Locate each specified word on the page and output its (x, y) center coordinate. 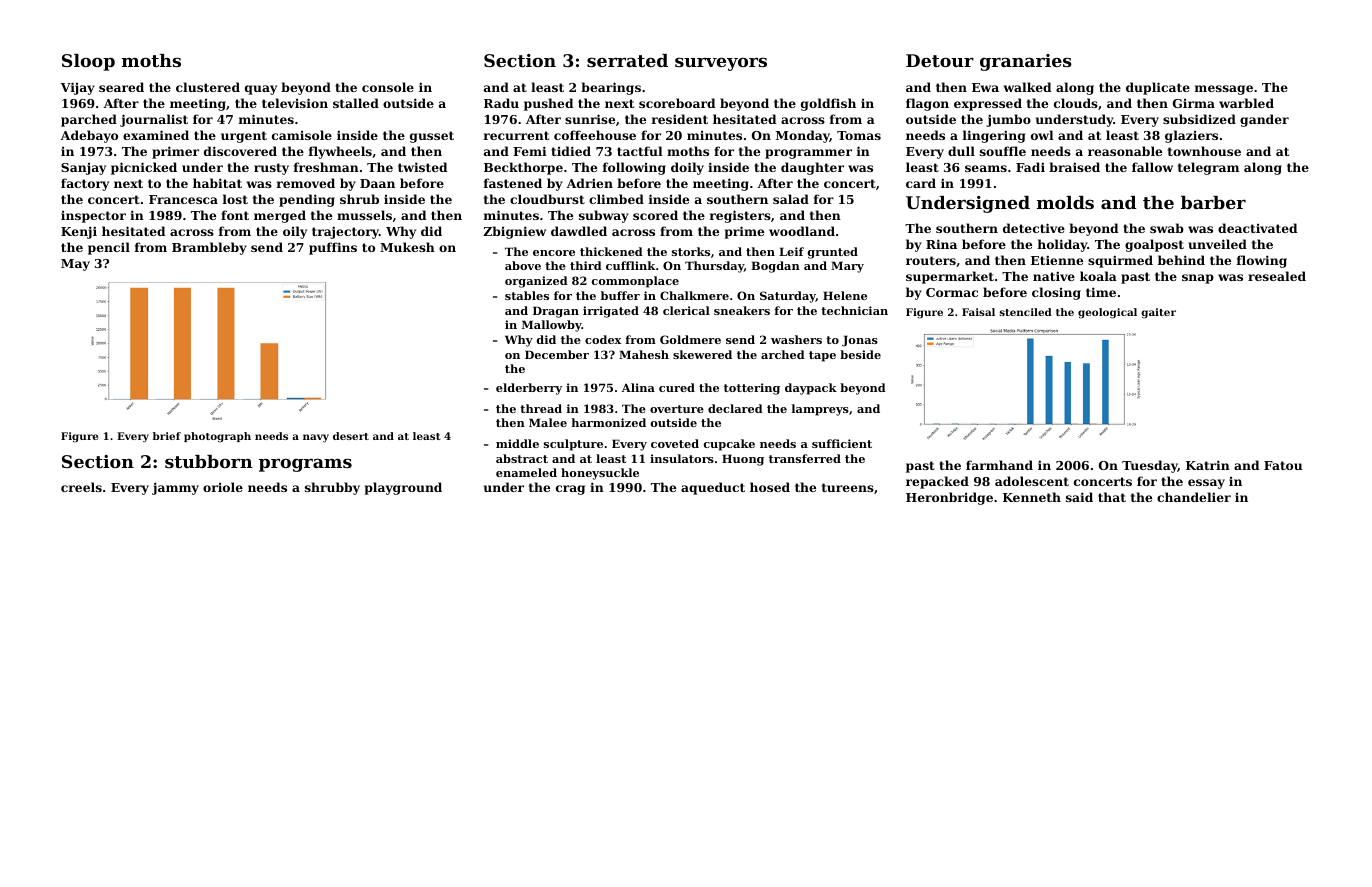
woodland (802, 231)
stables (527, 295)
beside (860, 354)
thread (541, 408)
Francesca (183, 199)
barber (1213, 202)
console (388, 87)
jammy (175, 488)
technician (854, 310)
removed (306, 183)
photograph (217, 437)
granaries (1026, 62)
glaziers (1191, 136)
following (634, 168)
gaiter (1158, 313)
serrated (627, 60)
